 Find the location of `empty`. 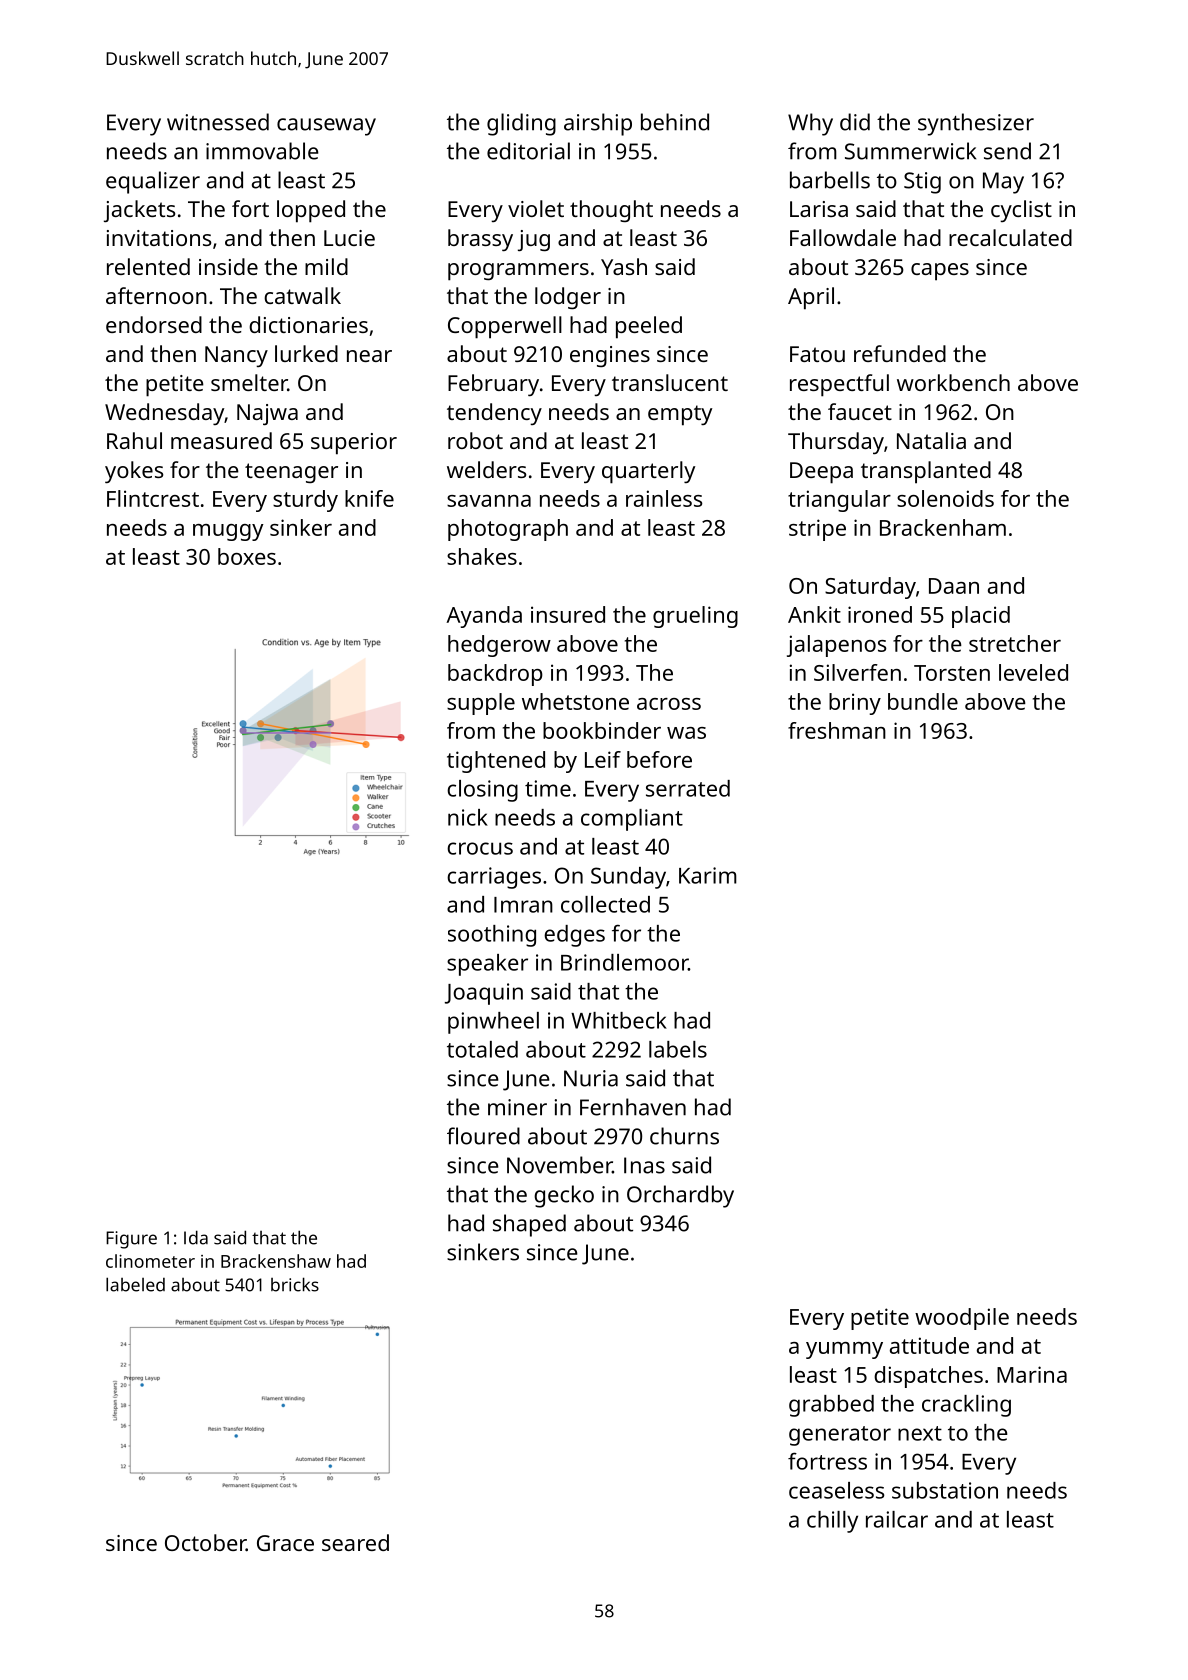

empty is located at coordinates (680, 415).
